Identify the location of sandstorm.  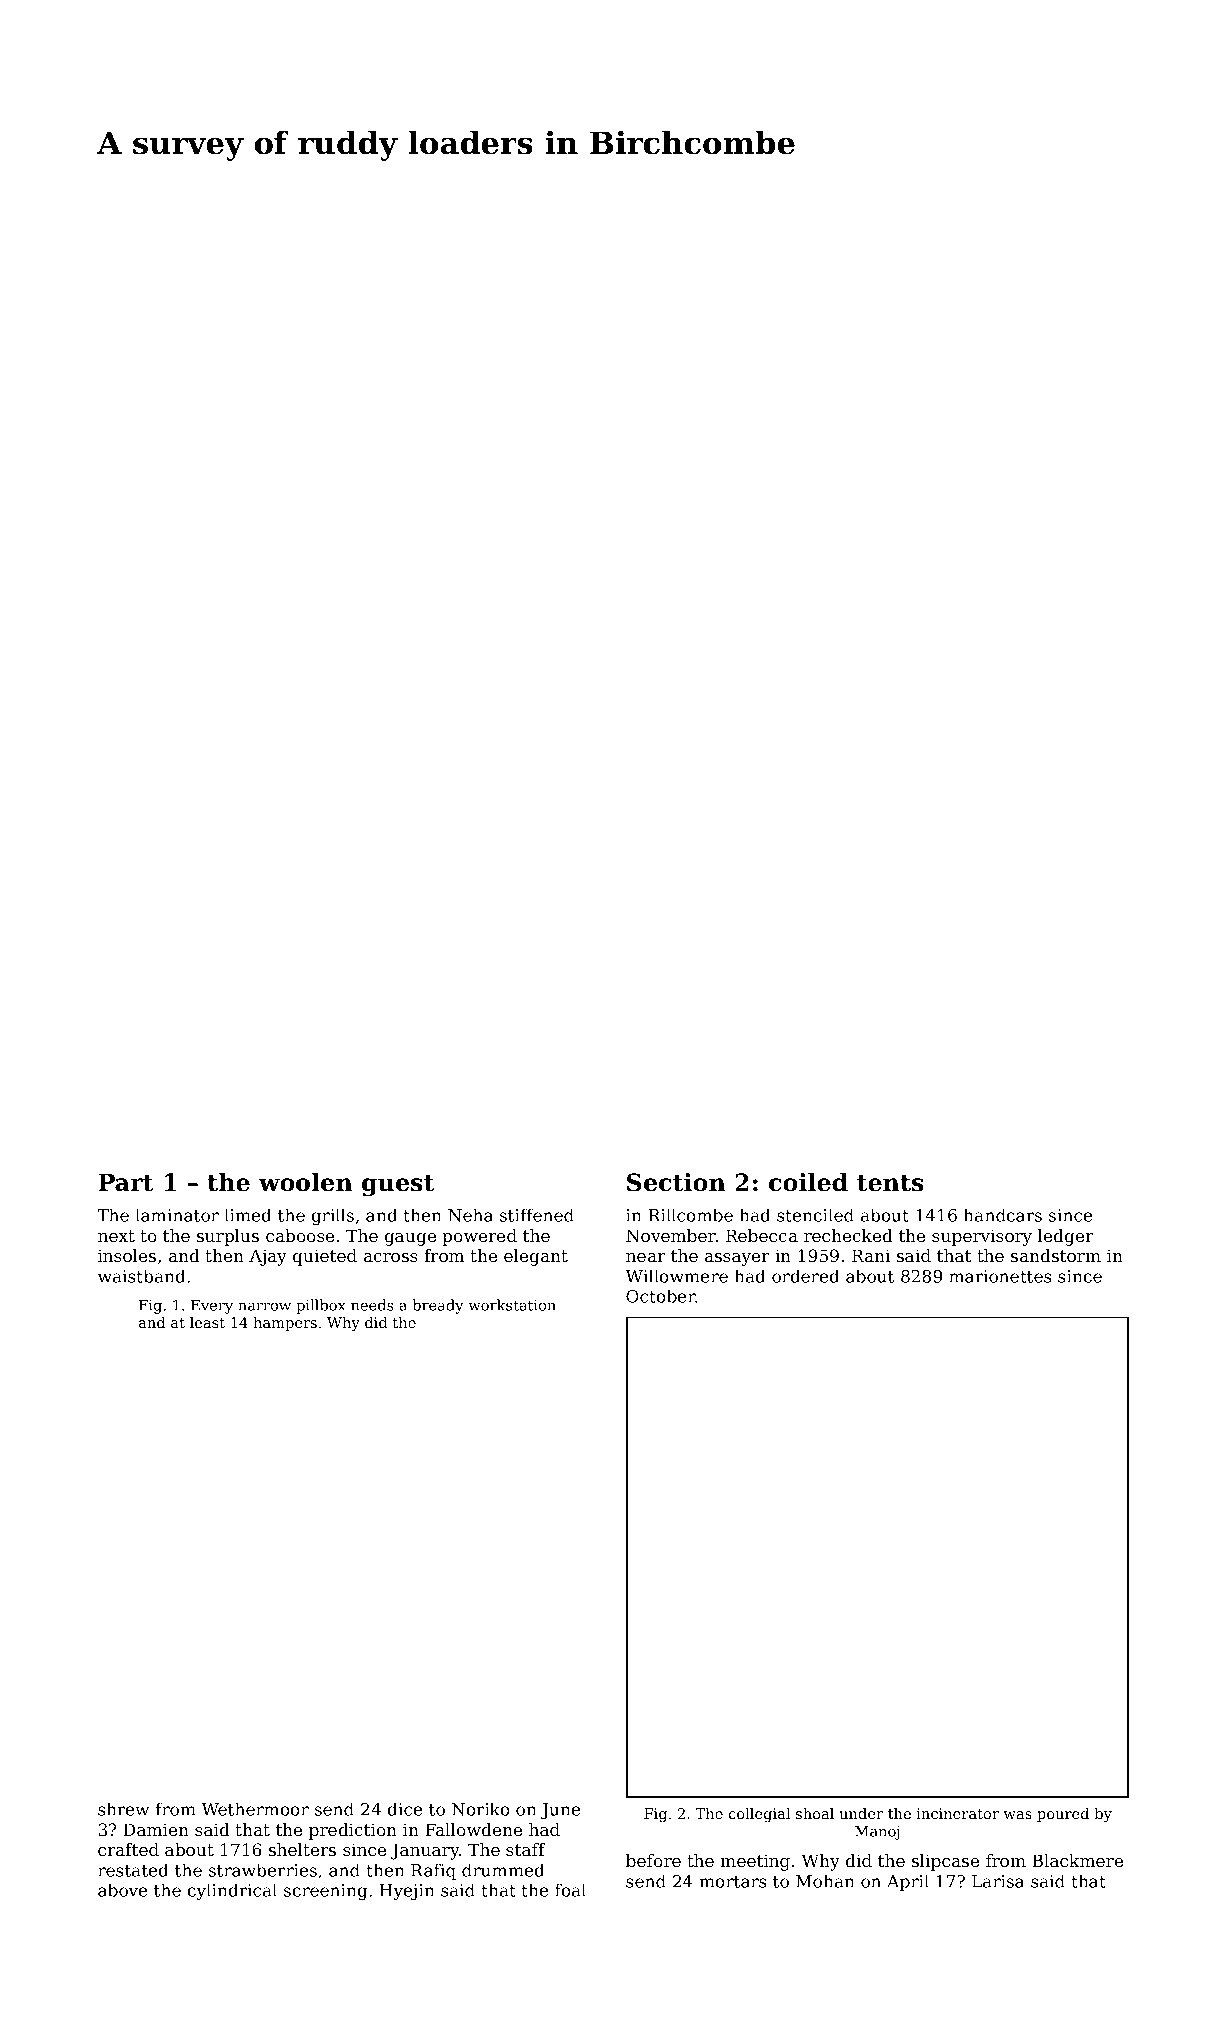
(1056, 1255).
